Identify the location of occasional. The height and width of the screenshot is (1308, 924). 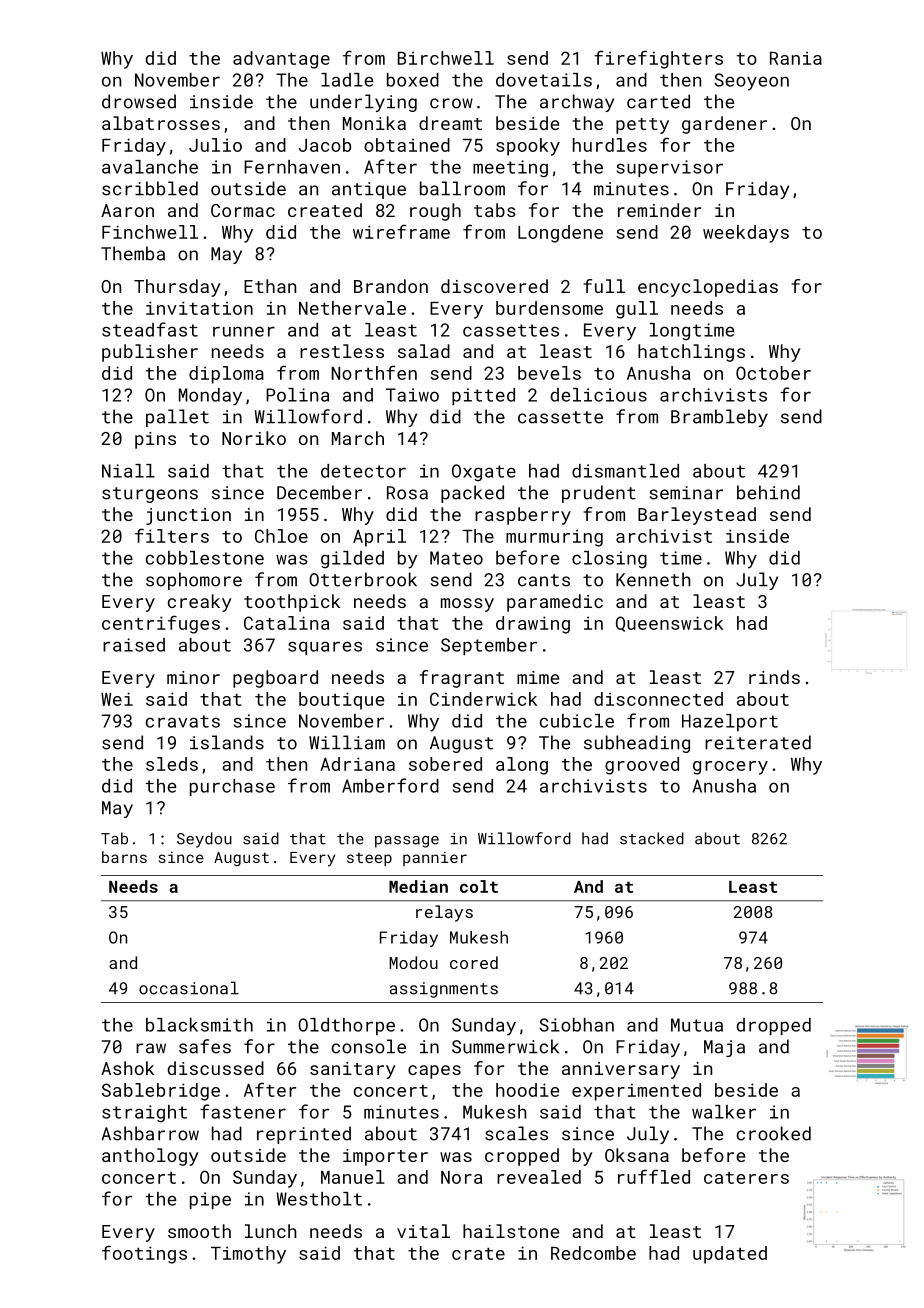
(189, 988).
